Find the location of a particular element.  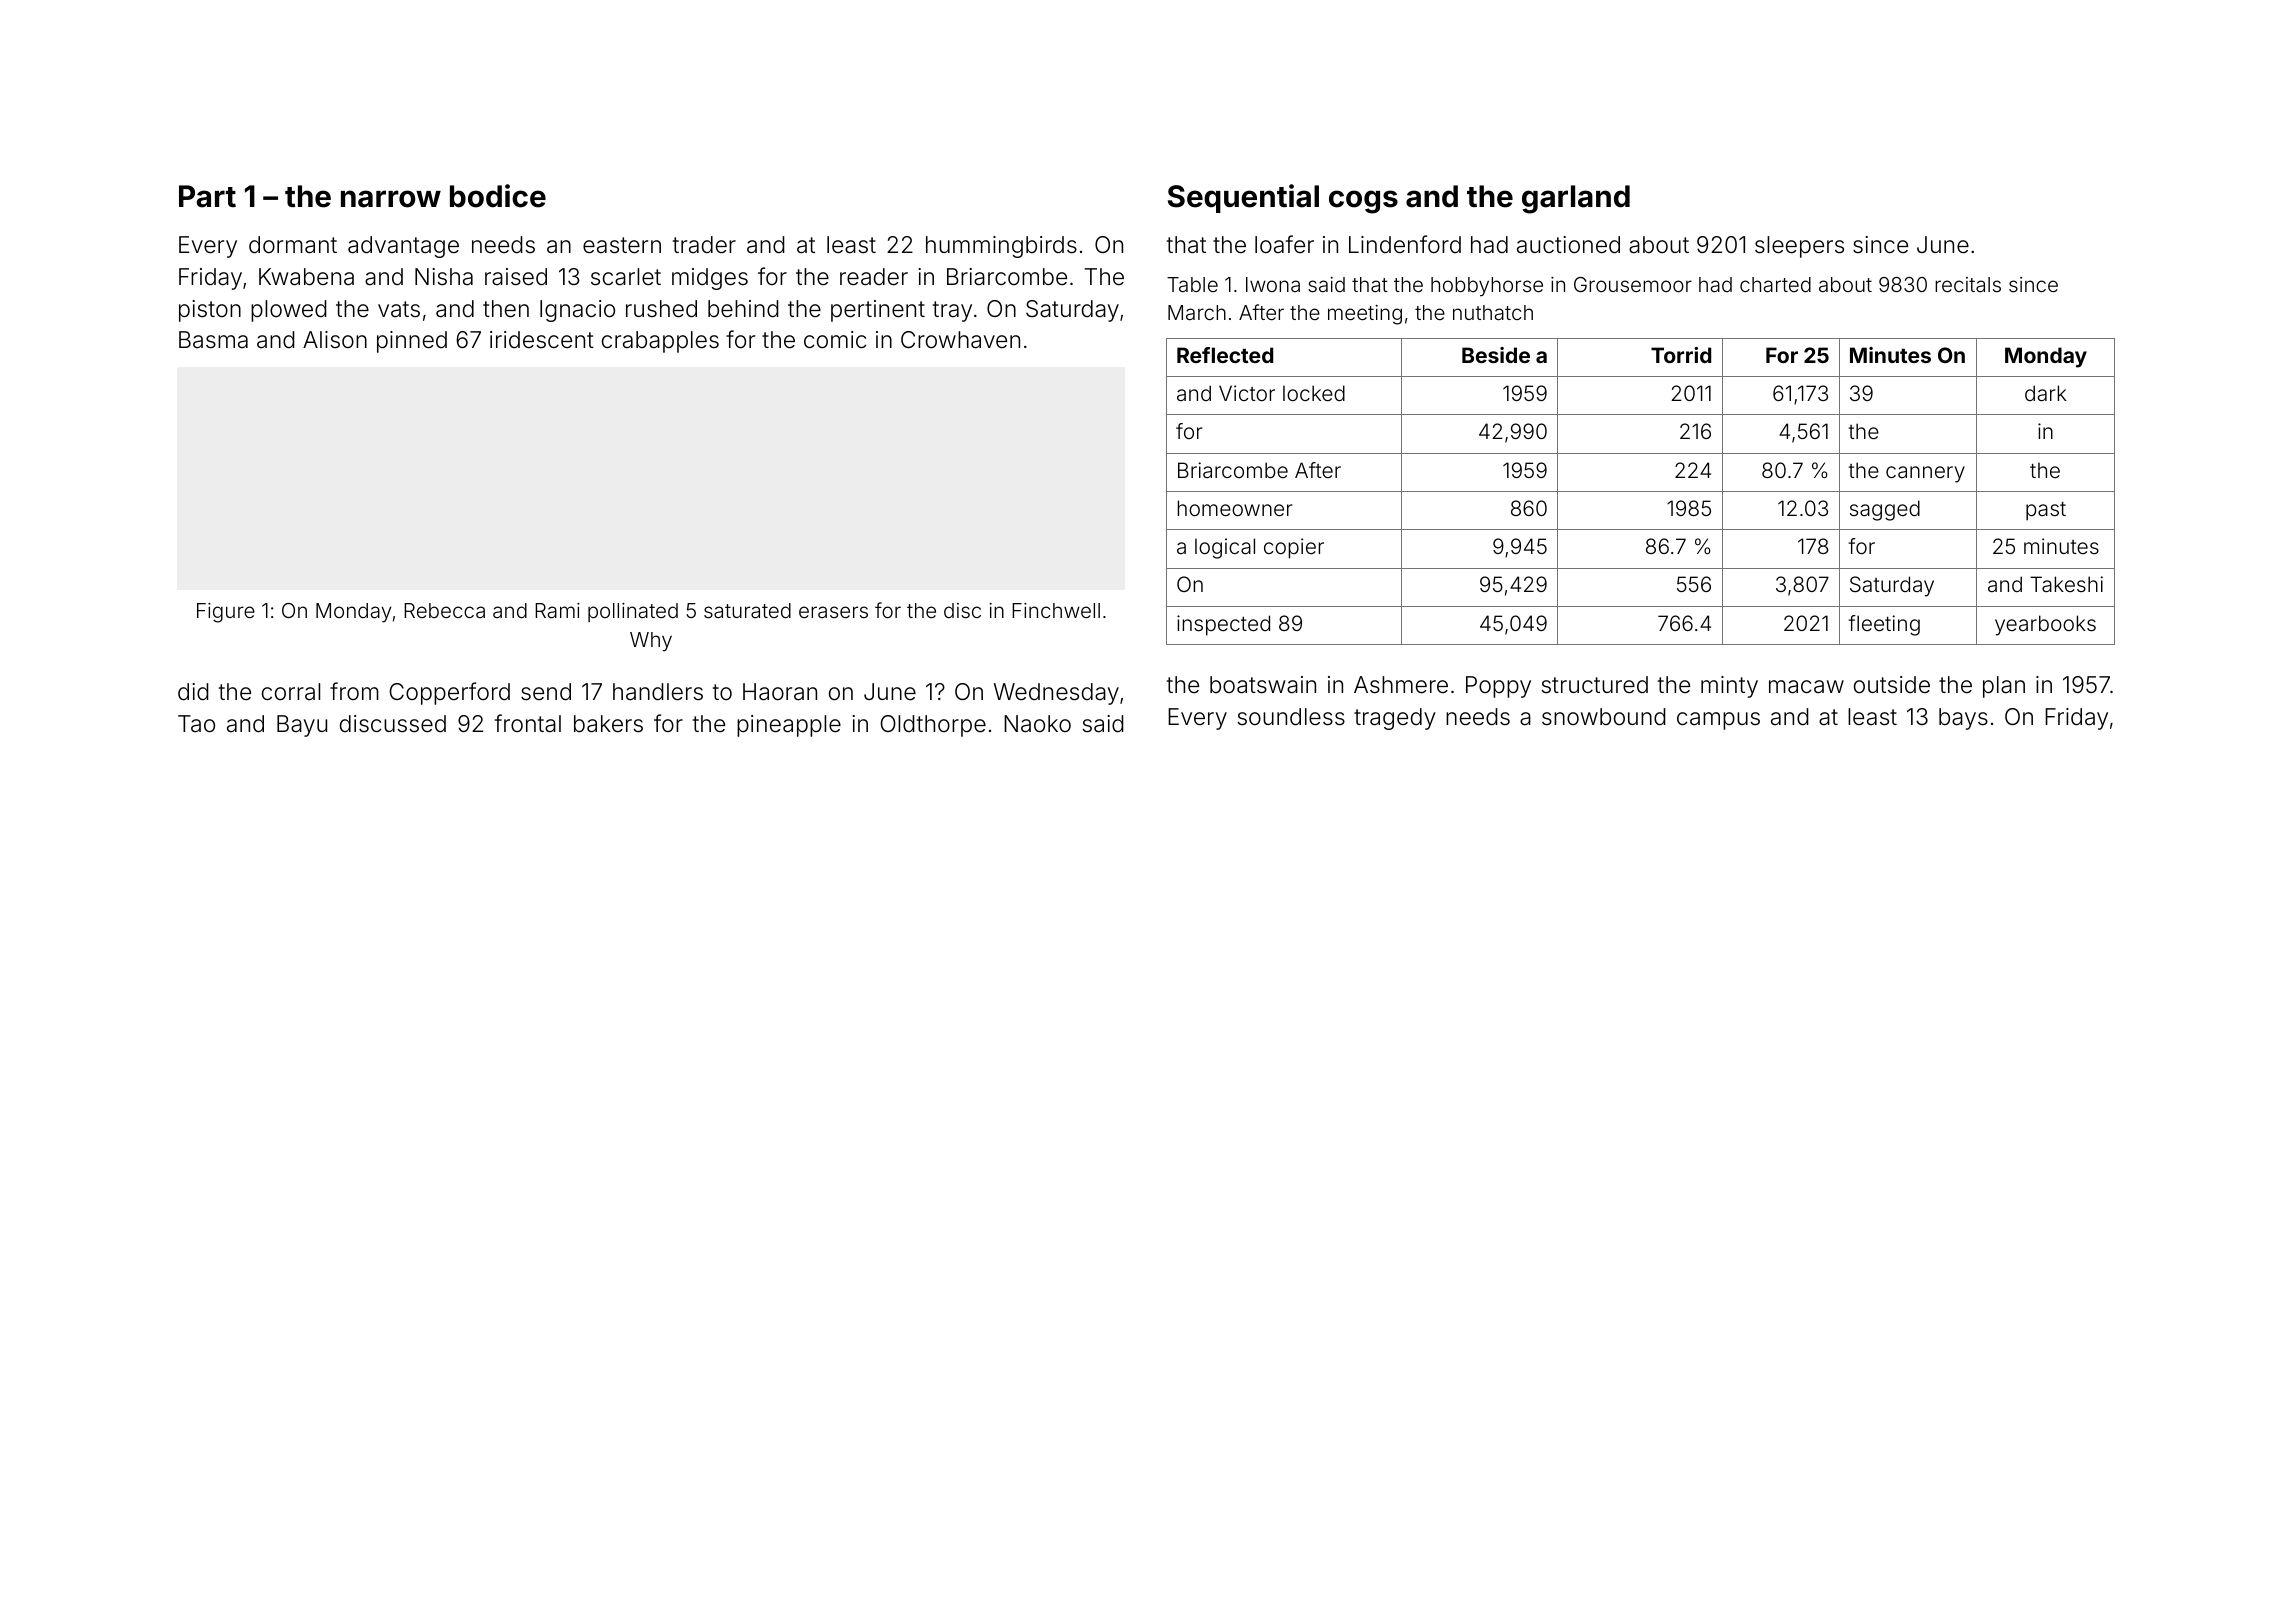

sagged is located at coordinates (1885, 510).
